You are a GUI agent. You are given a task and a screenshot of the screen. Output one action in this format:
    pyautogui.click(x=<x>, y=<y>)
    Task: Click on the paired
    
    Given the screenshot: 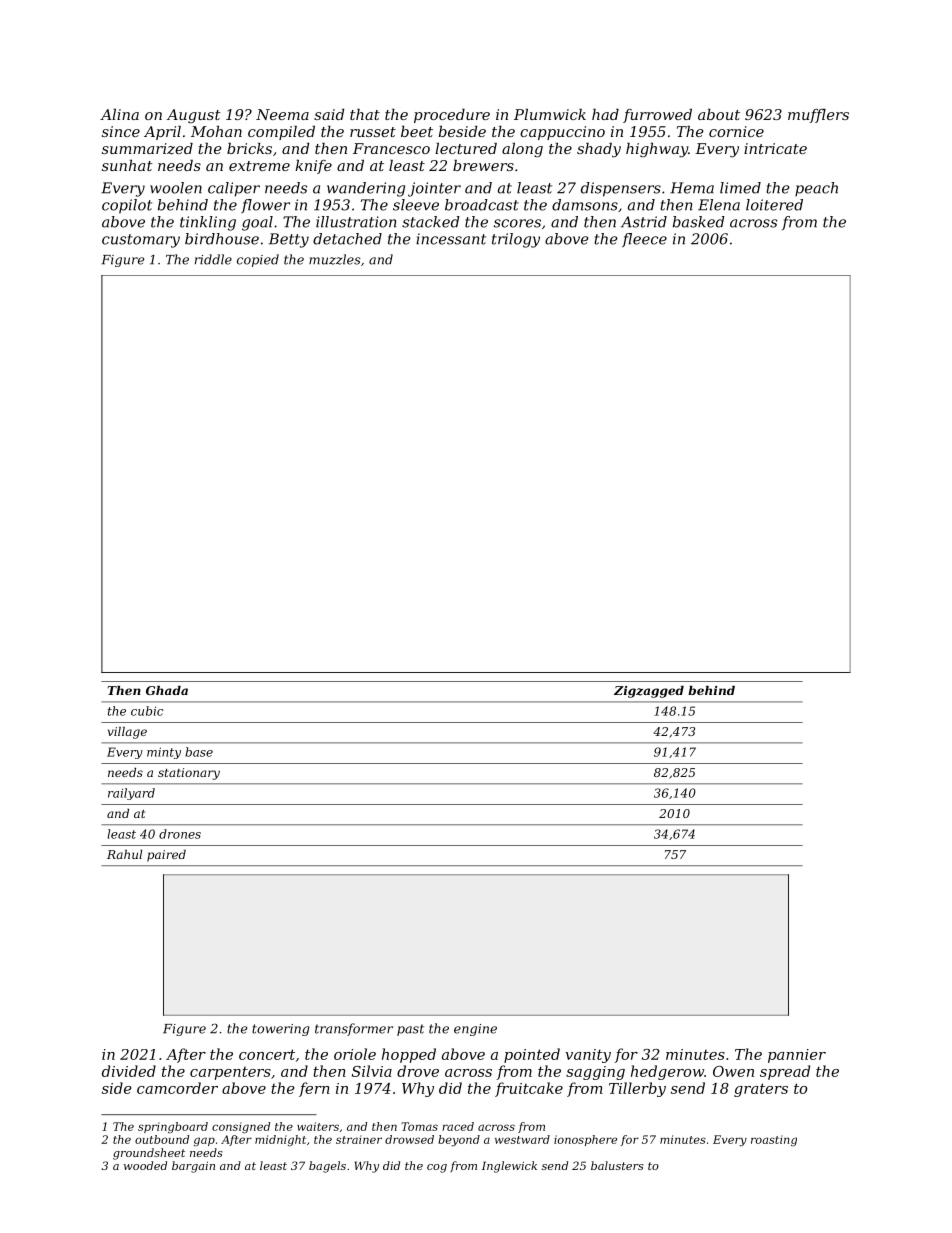 What is the action you would take?
    pyautogui.click(x=166, y=856)
